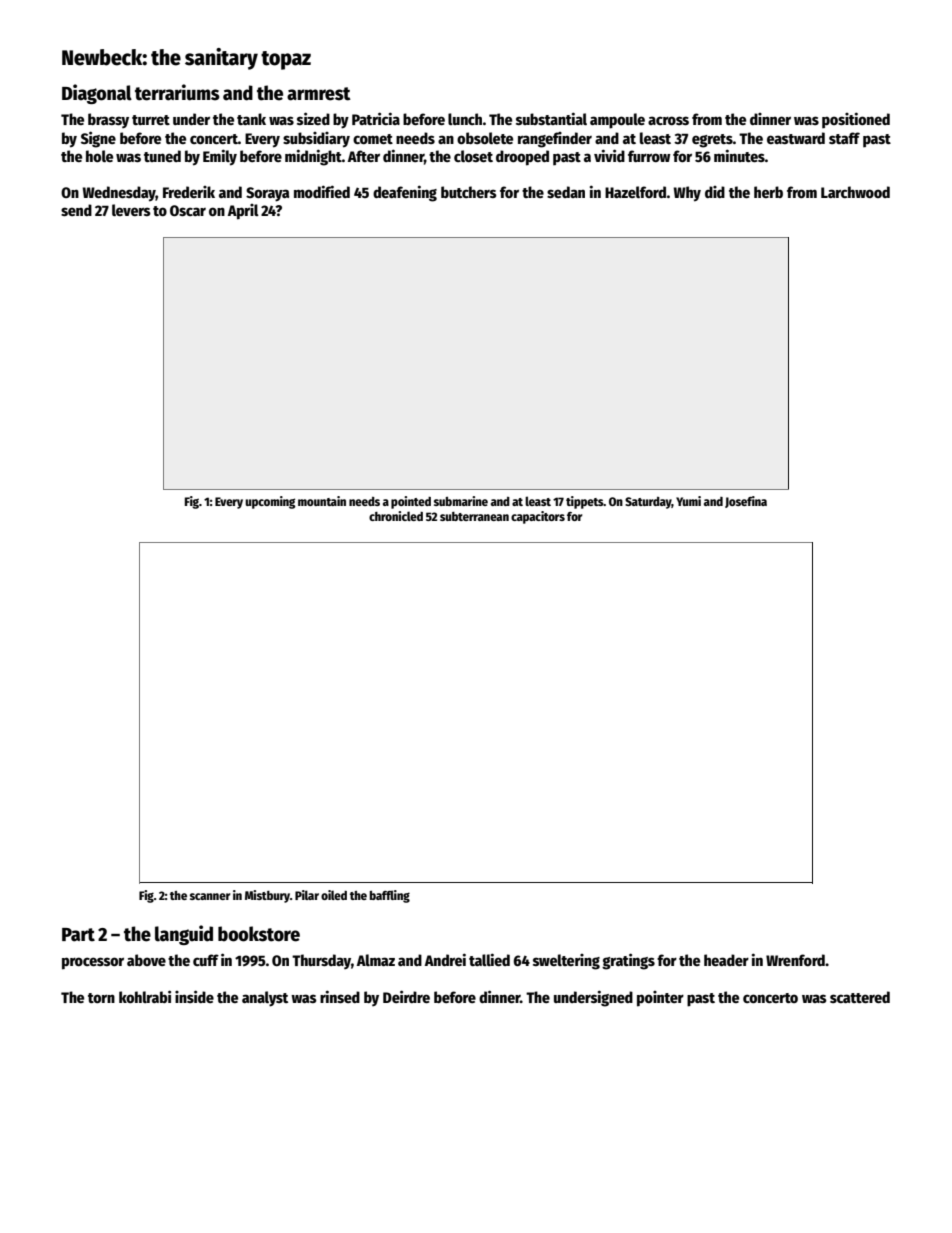 Image resolution: width=952 pixels, height=1233 pixels. Describe the element at coordinates (188, 210) in the document. I see `Oscar` at that location.
